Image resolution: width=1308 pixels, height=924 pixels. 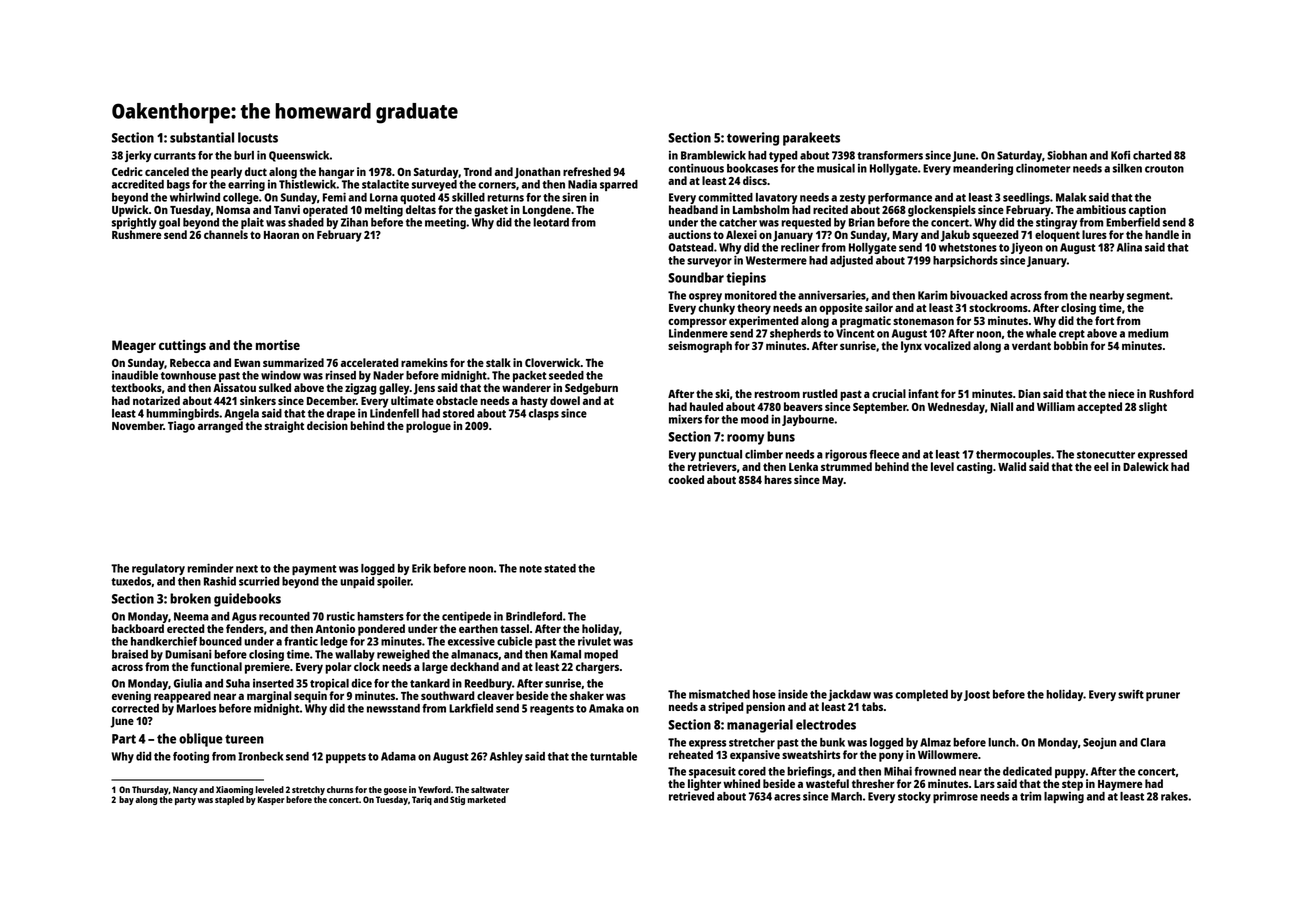 What do you see at coordinates (700, 347) in the screenshot?
I see `seismograph` at bounding box center [700, 347].
